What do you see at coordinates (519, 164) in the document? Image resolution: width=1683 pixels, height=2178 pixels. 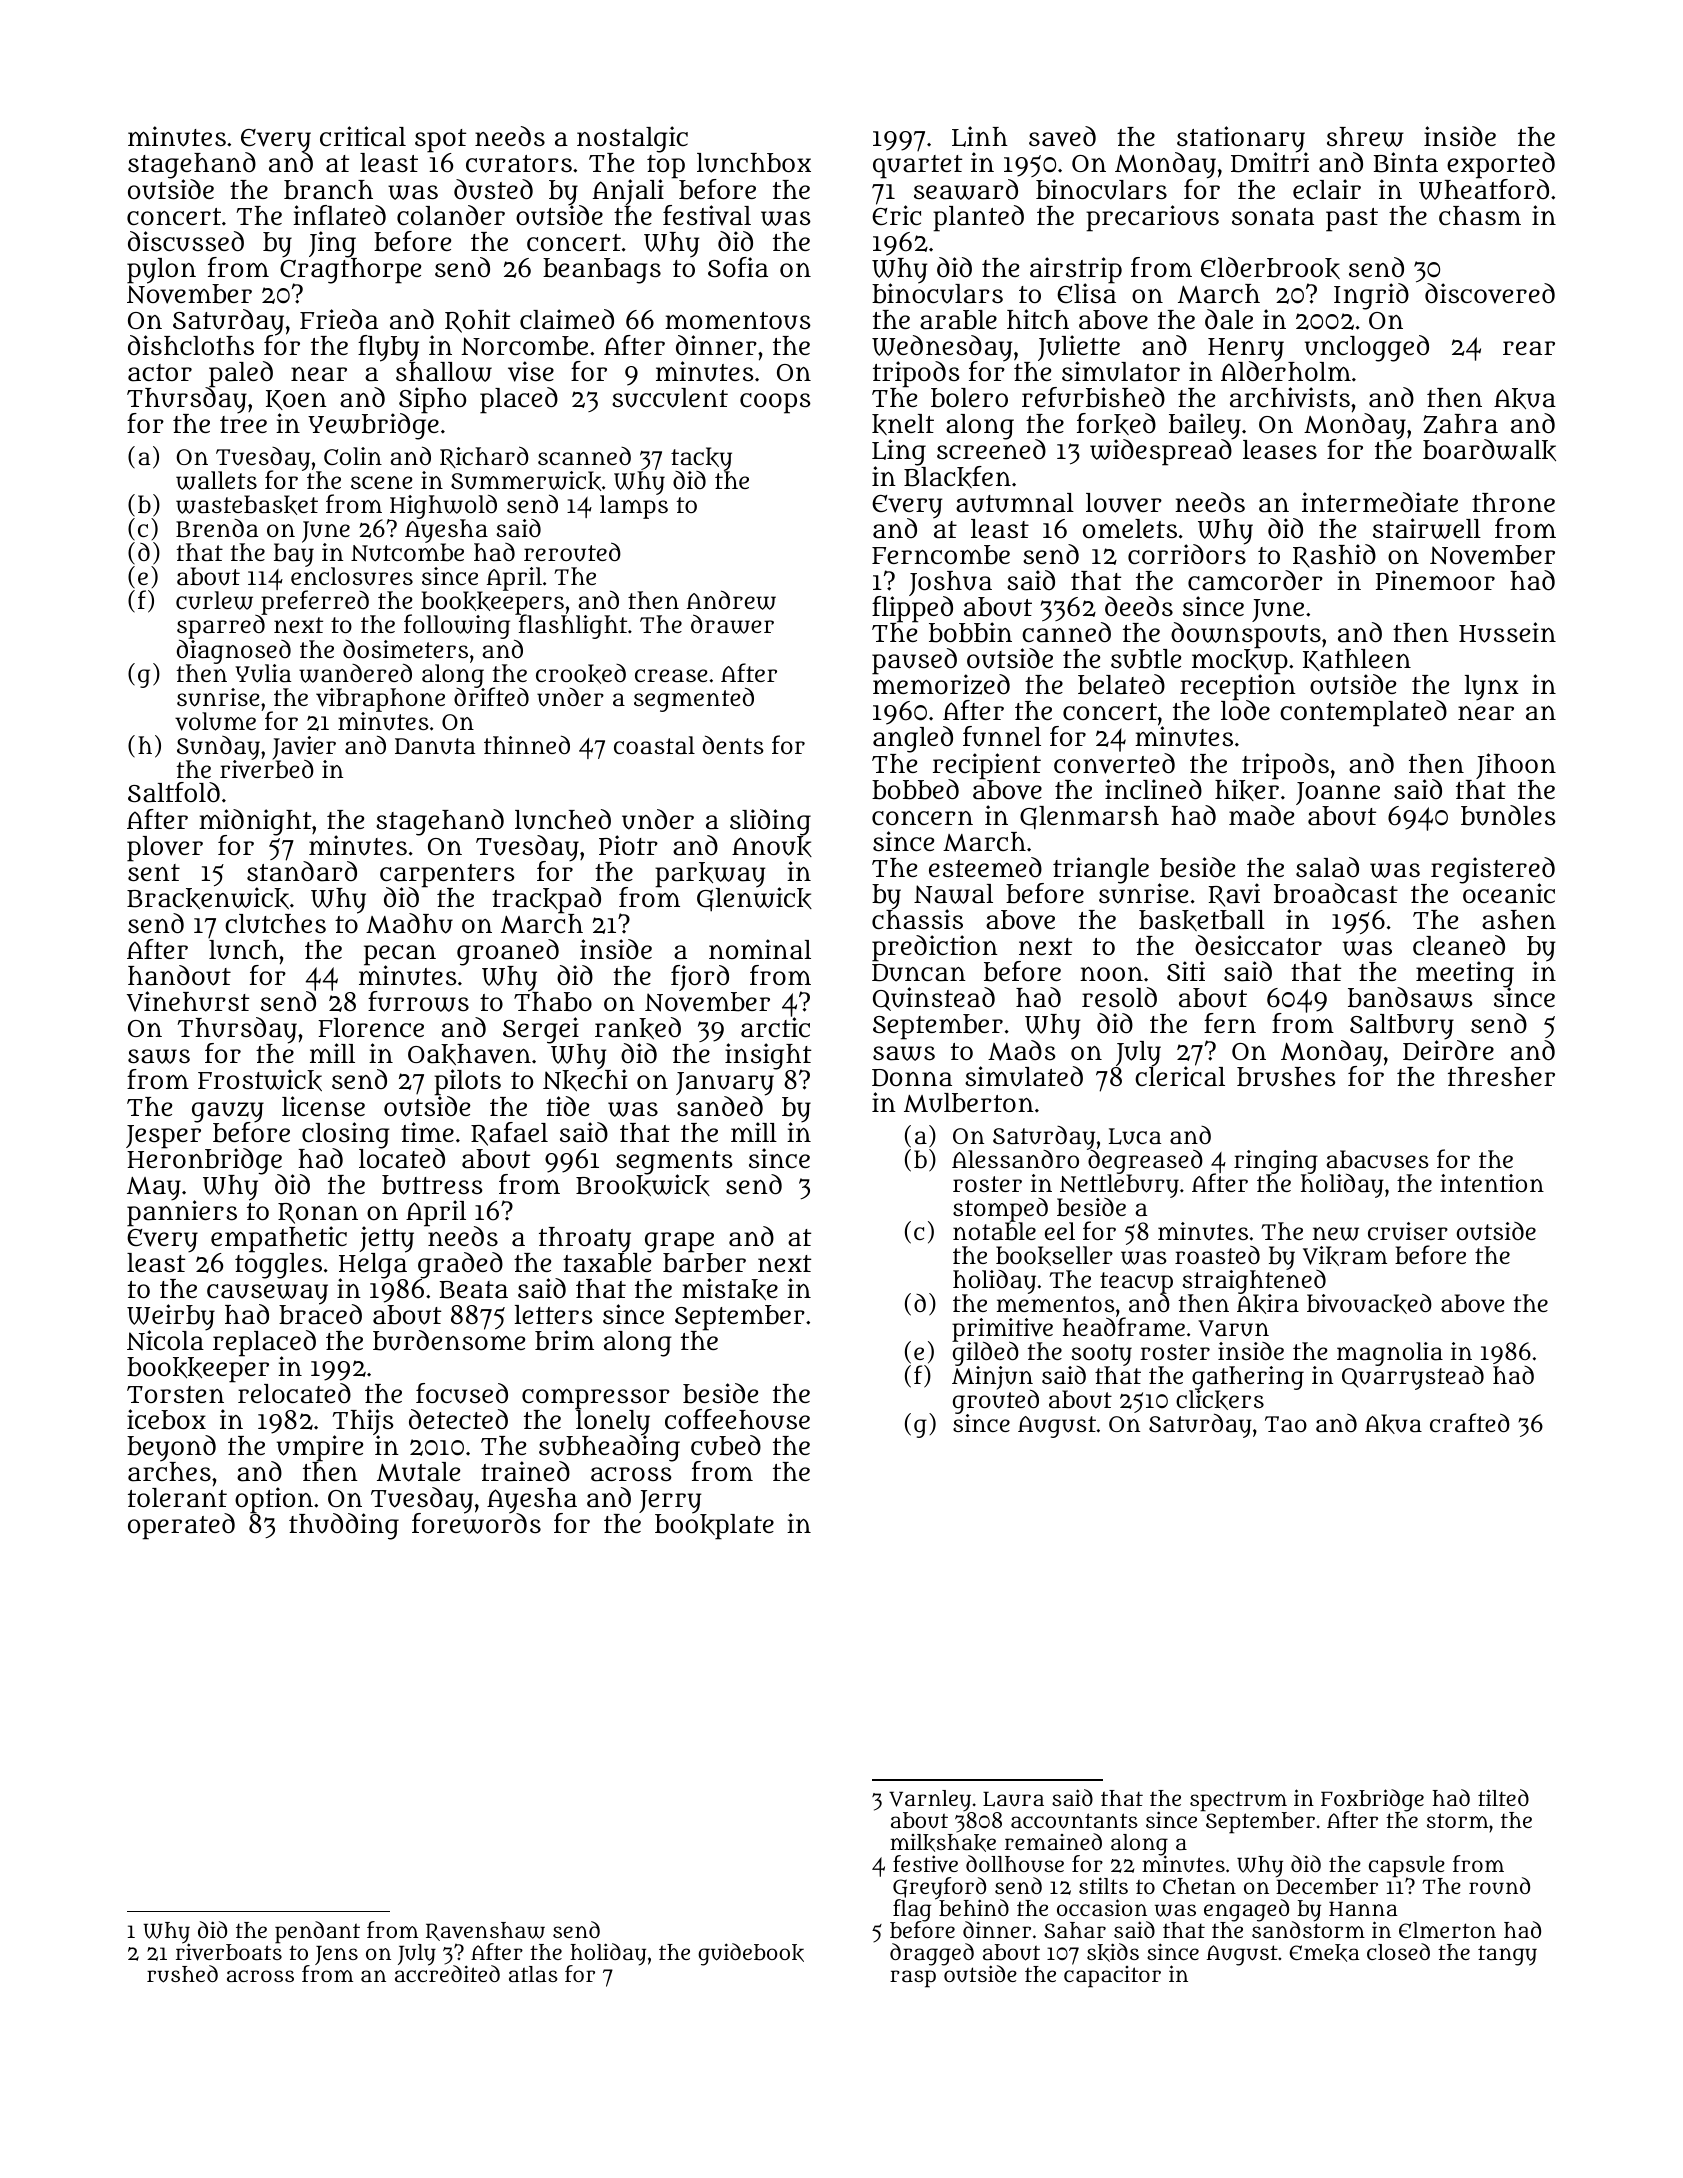 I see `curators` at bounding box center [519, 164].
